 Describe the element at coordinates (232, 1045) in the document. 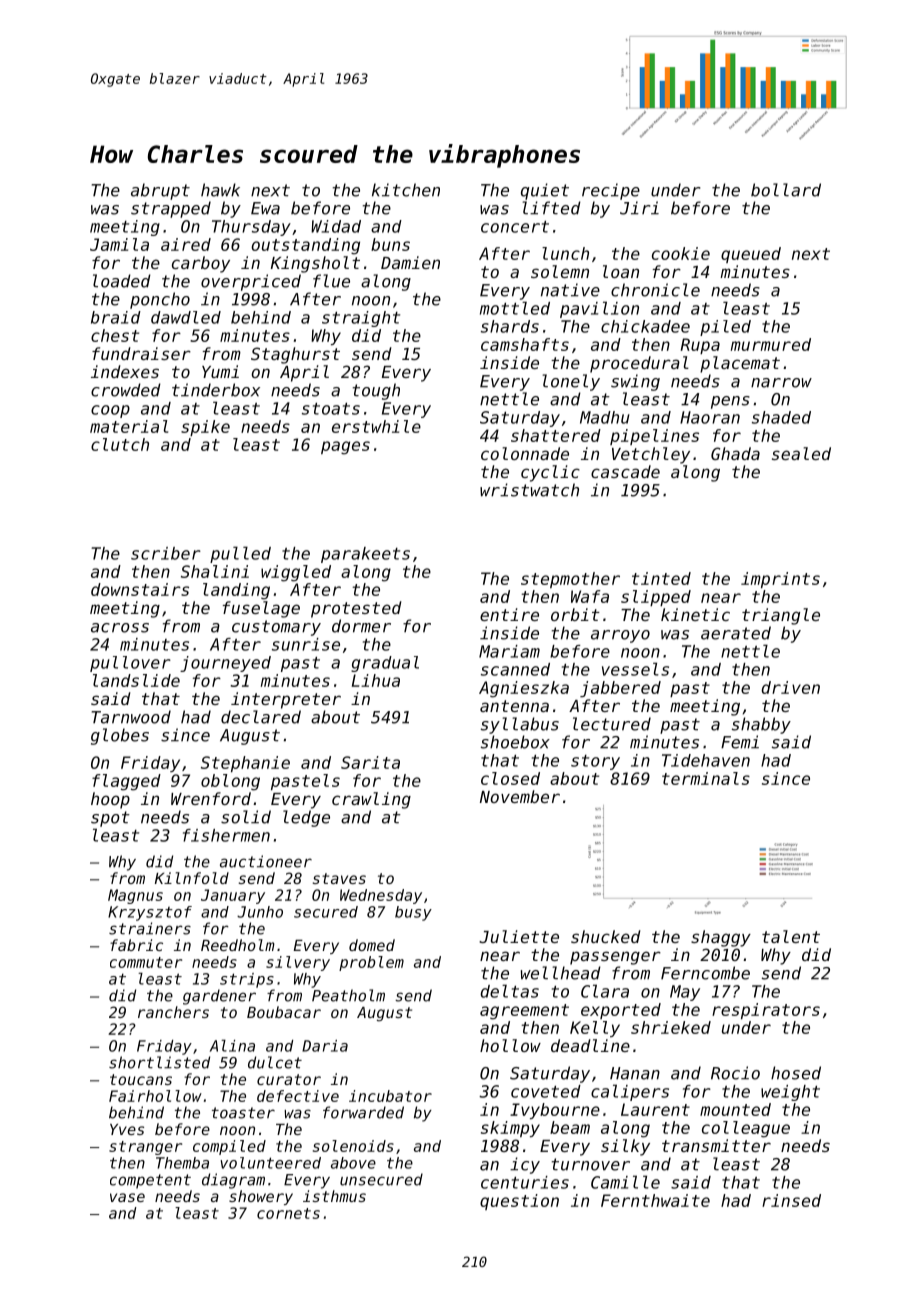

I see `Alina` at that location.
